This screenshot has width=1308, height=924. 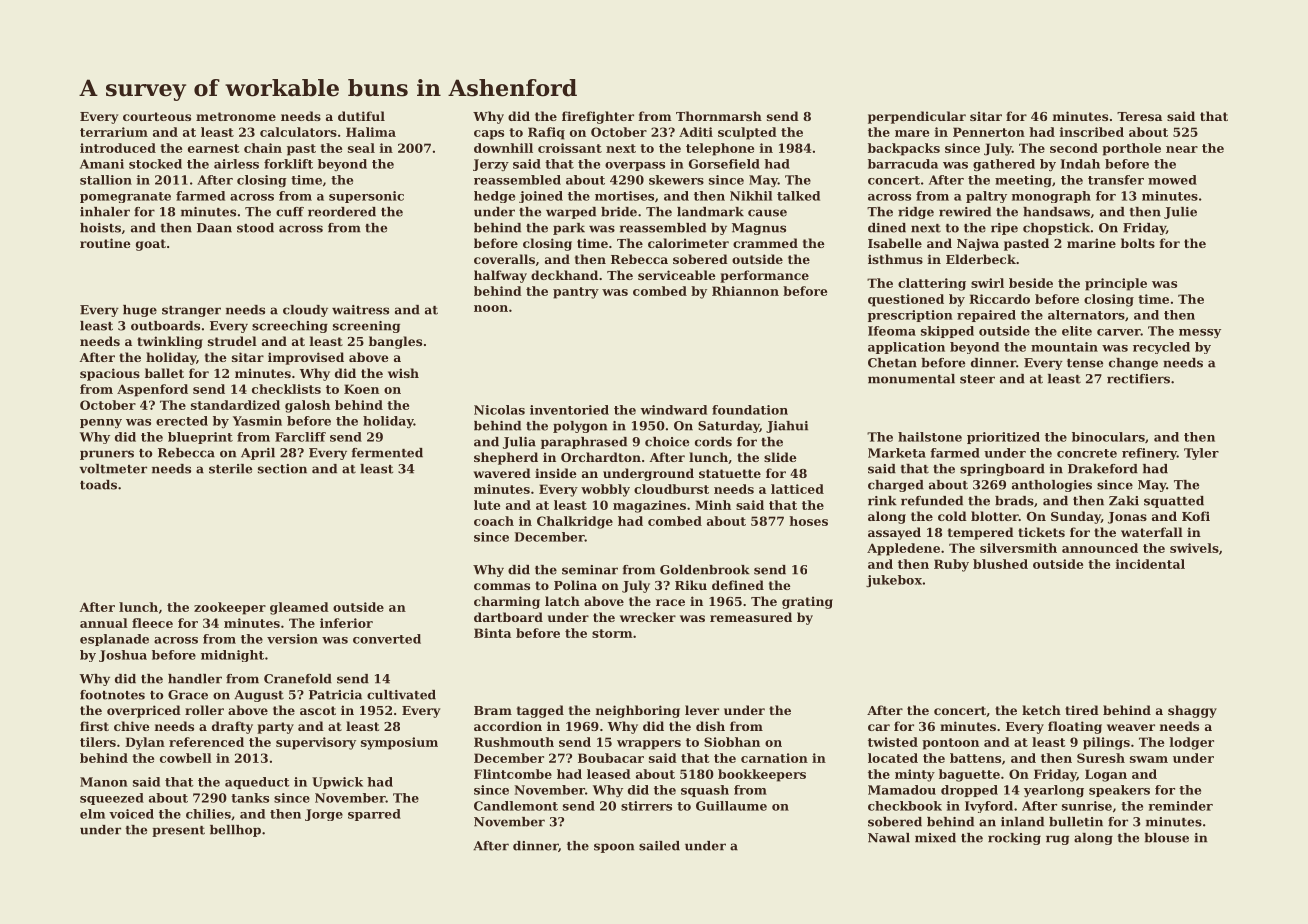 I want to click on crammed, so click(x=765, y=243).
